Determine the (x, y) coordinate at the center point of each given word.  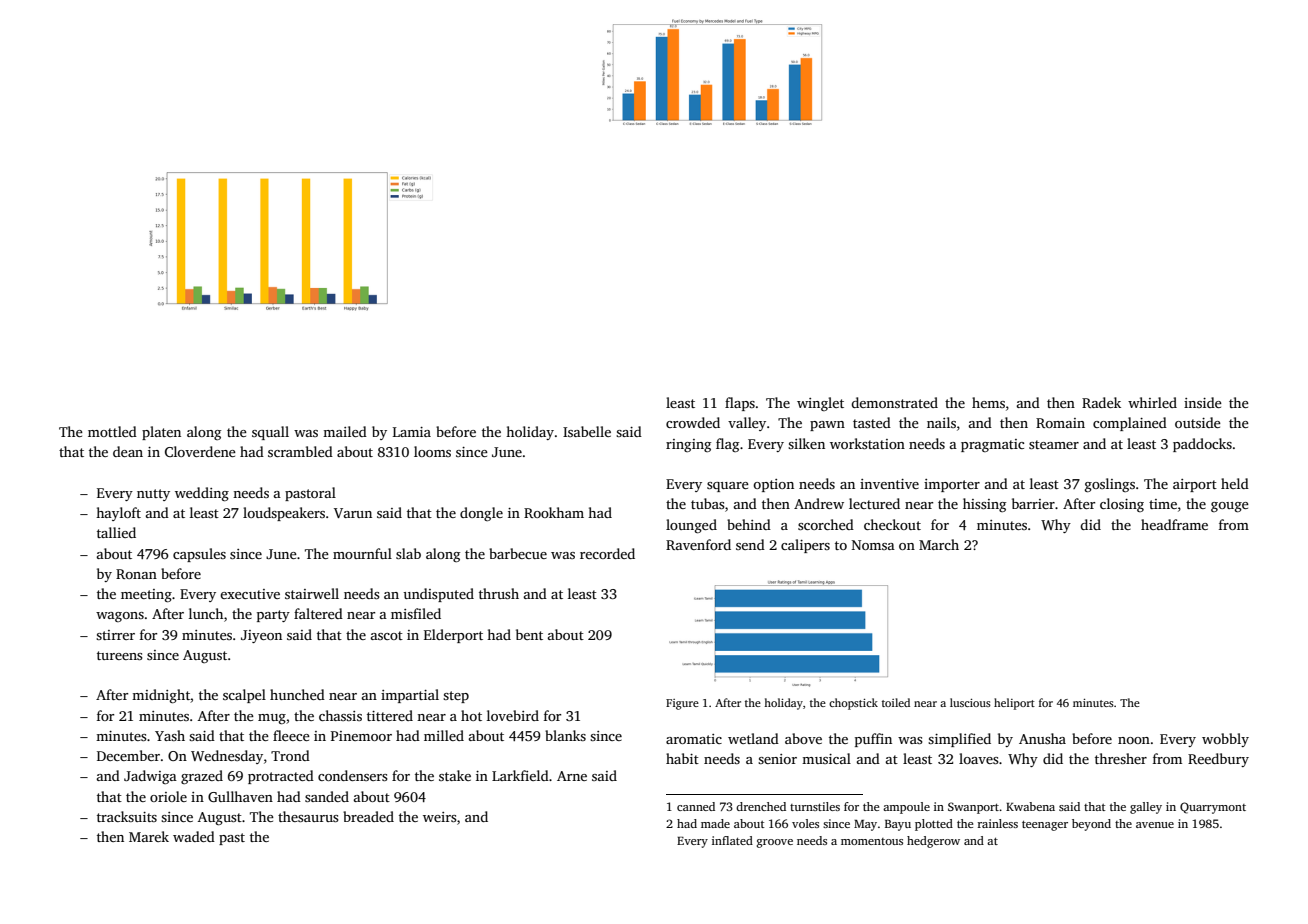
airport (1195, 485)
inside (1203, 402)
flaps (740, 404)
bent (529, 634)
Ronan (136, 574)
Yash (170, 735)
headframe (1174, 524)
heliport (1014, 704)
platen (161, 433)
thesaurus (308, 816)
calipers (805, 546)
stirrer (115, 635)
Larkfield (520, 775)
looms (432, 451)
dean (128, 451)
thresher (1121, 758)
